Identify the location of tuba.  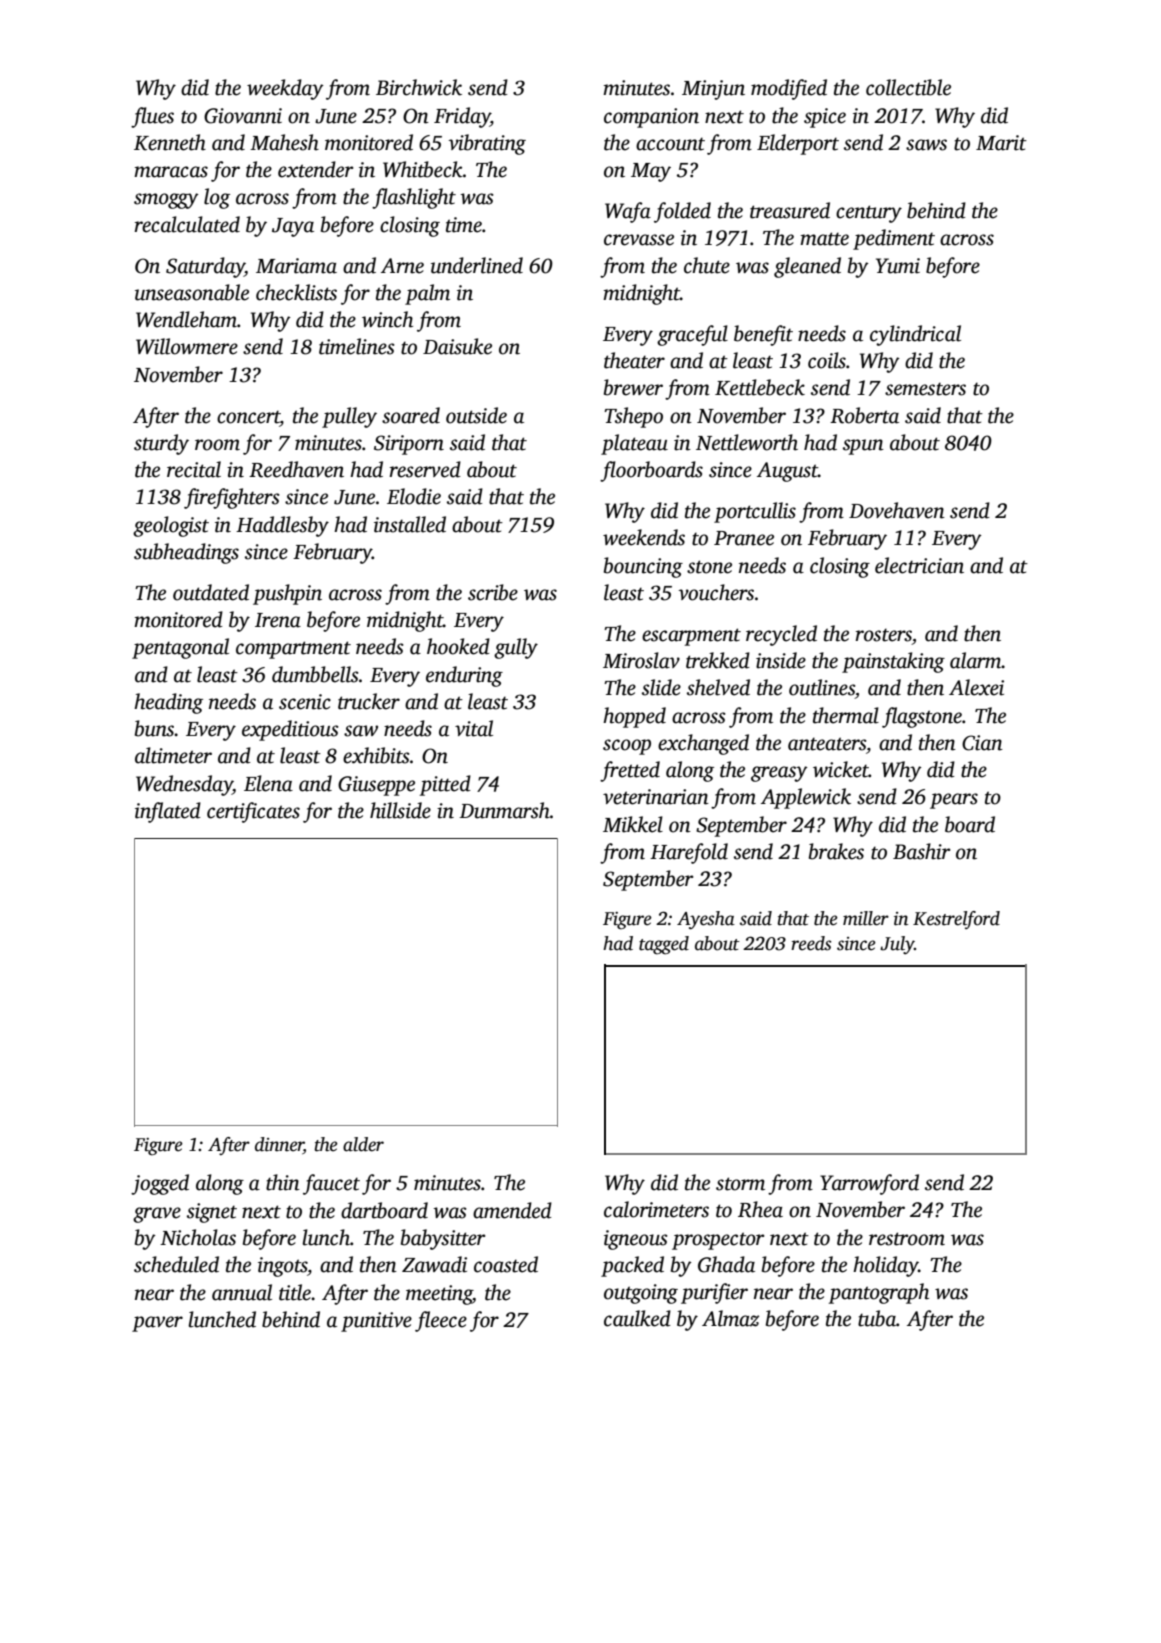
(877, 1318).
